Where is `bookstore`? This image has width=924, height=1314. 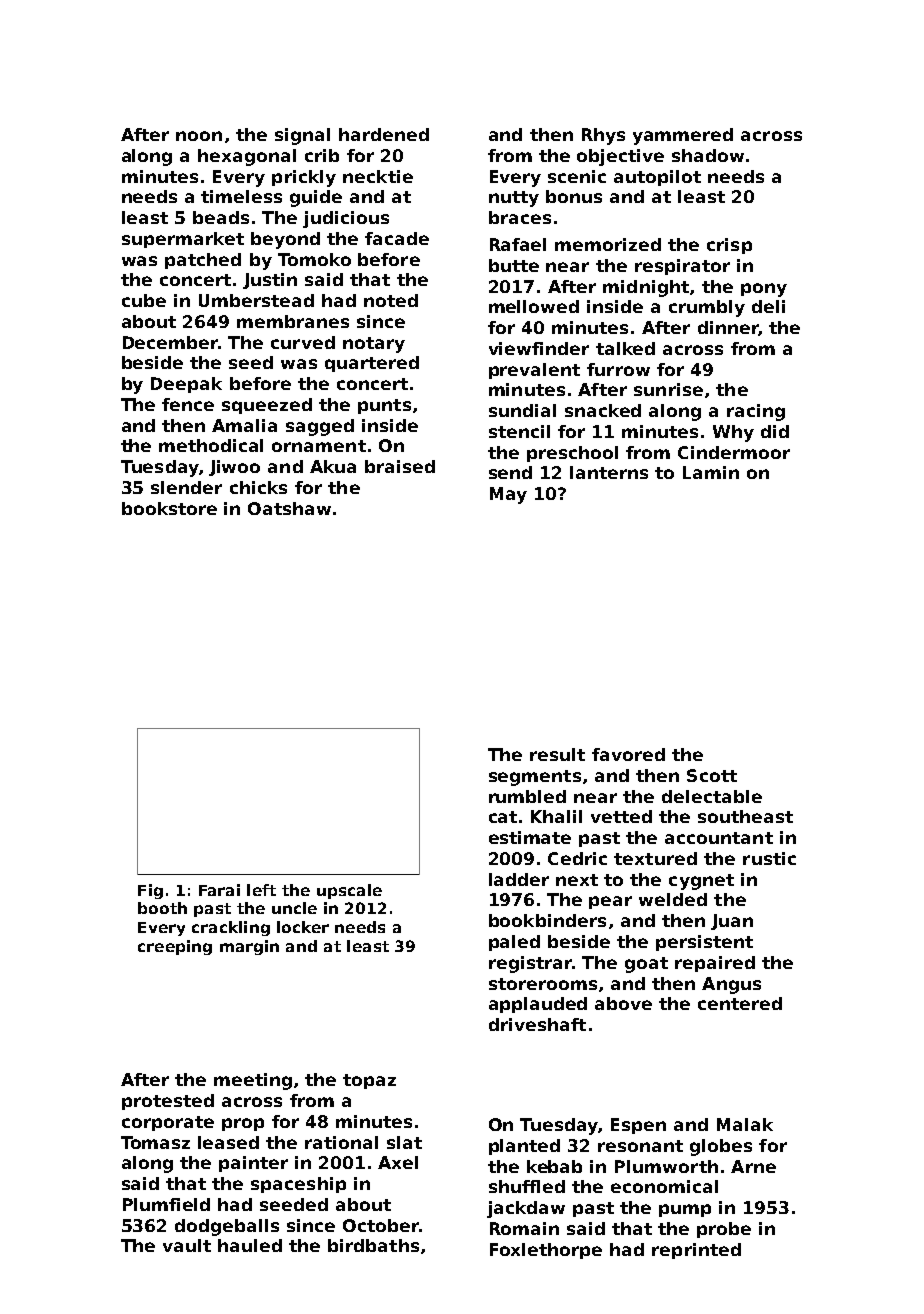 bookstore is located at coordinates (169, 508).
